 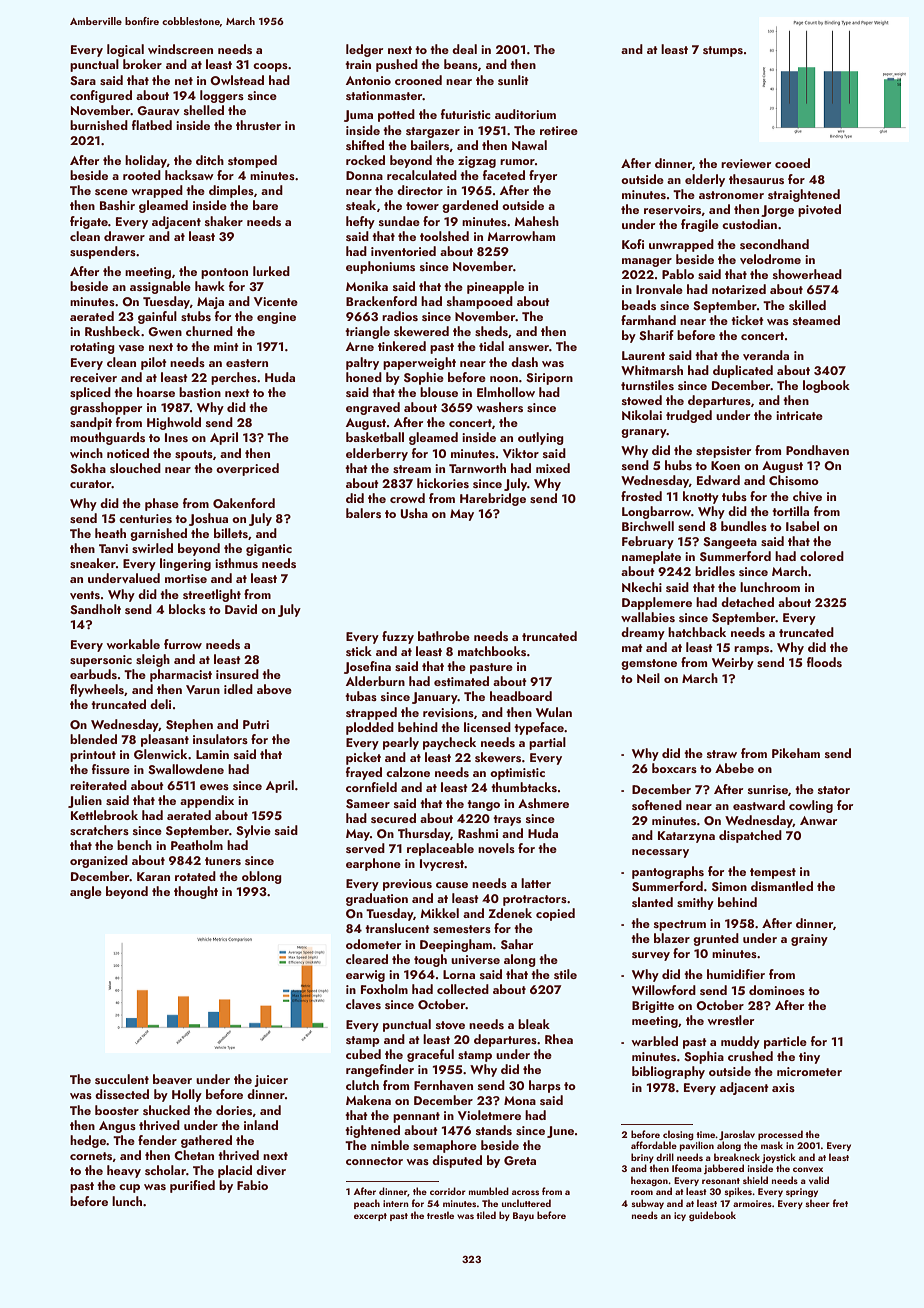 What do you see at coordinates (536, 883) in the screenshot?
I see `latter` at bounding box center [536, 883].
